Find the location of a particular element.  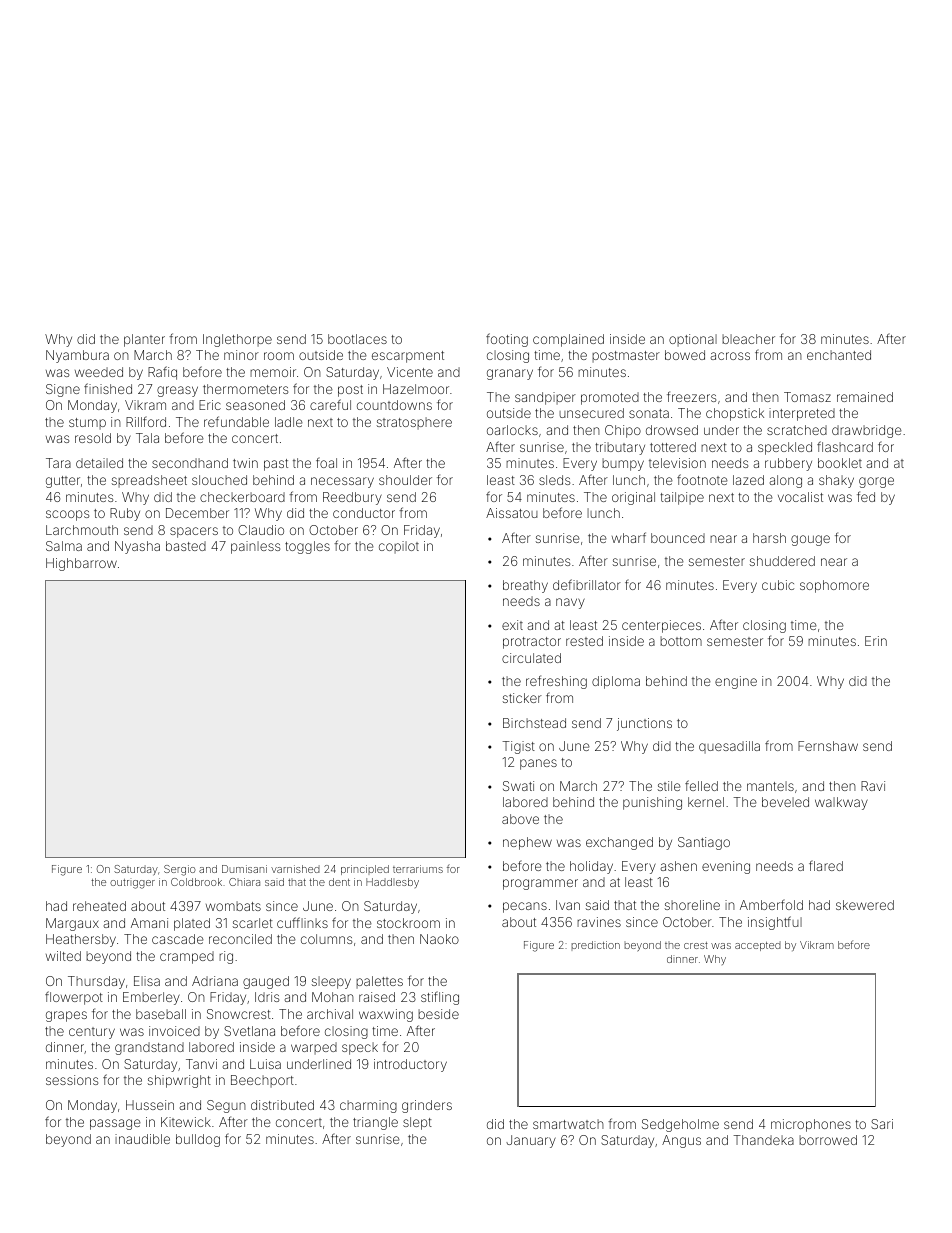

breathy is located at coordinates (525, 586).
